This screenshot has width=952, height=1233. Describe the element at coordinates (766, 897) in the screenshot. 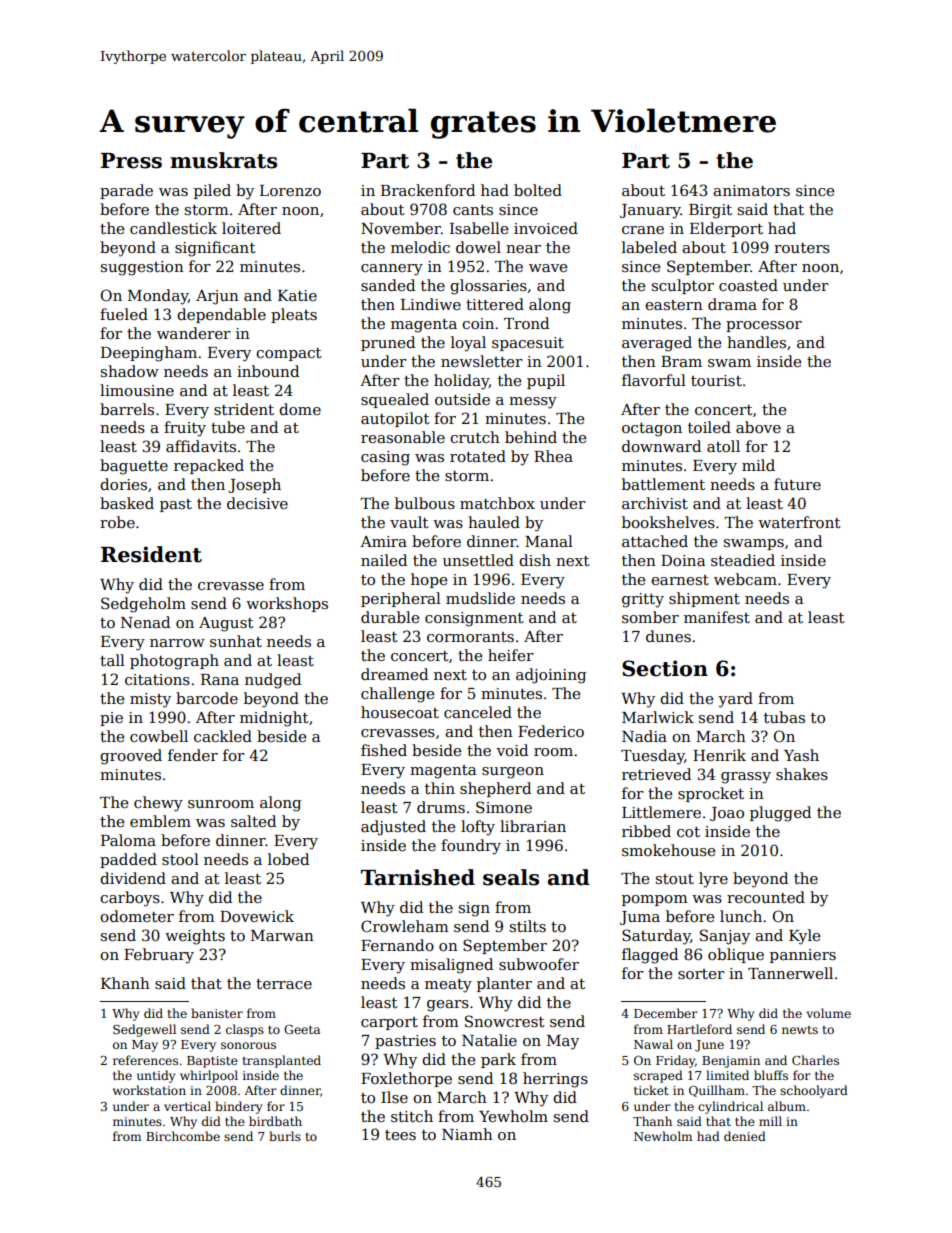

I see `recounted` at that location.
